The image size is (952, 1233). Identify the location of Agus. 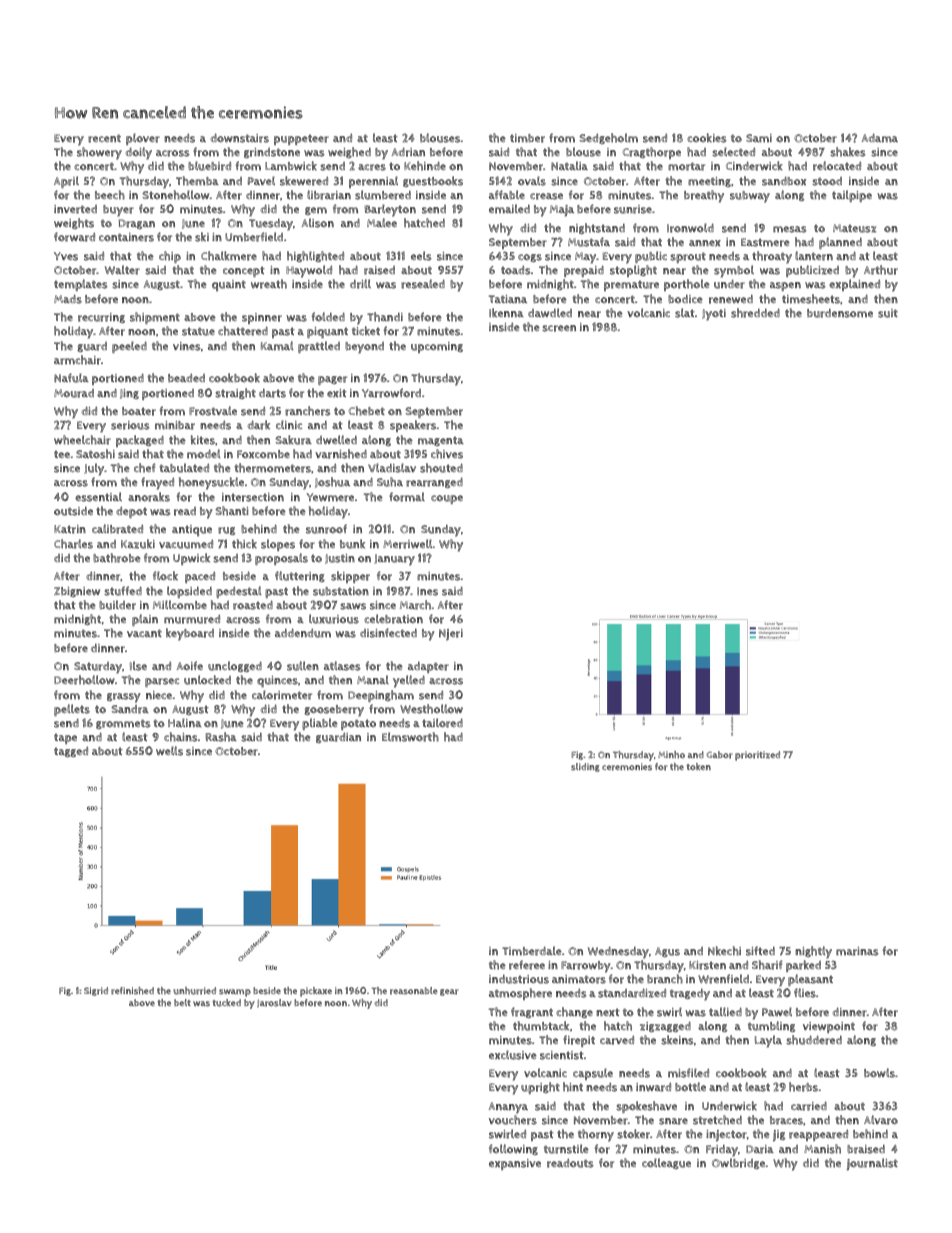
(667, 952).
